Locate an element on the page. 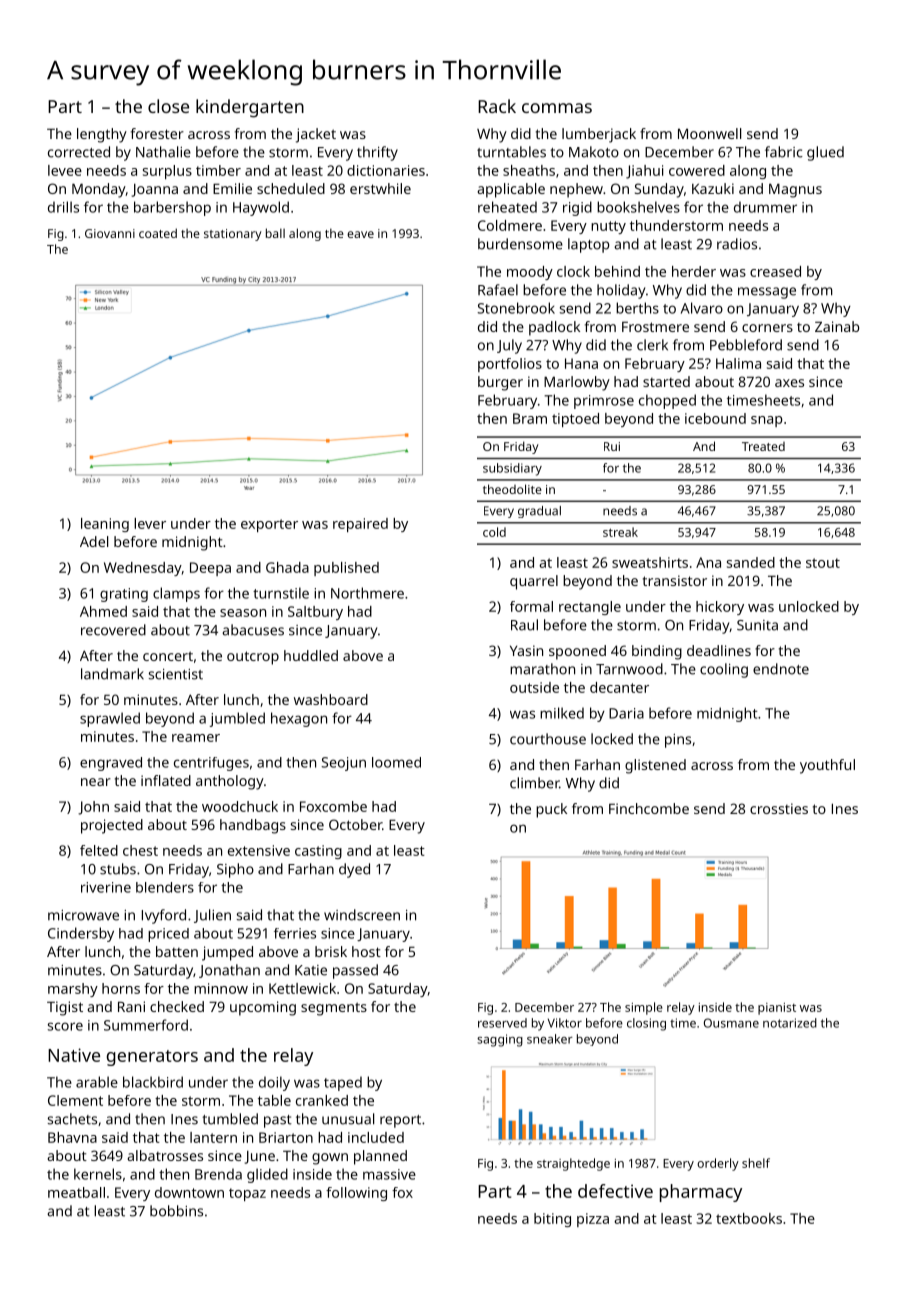 Image resolution: width=908 pixels, height=1316 pixels. pianist is located at coordinates (777, 1009).
